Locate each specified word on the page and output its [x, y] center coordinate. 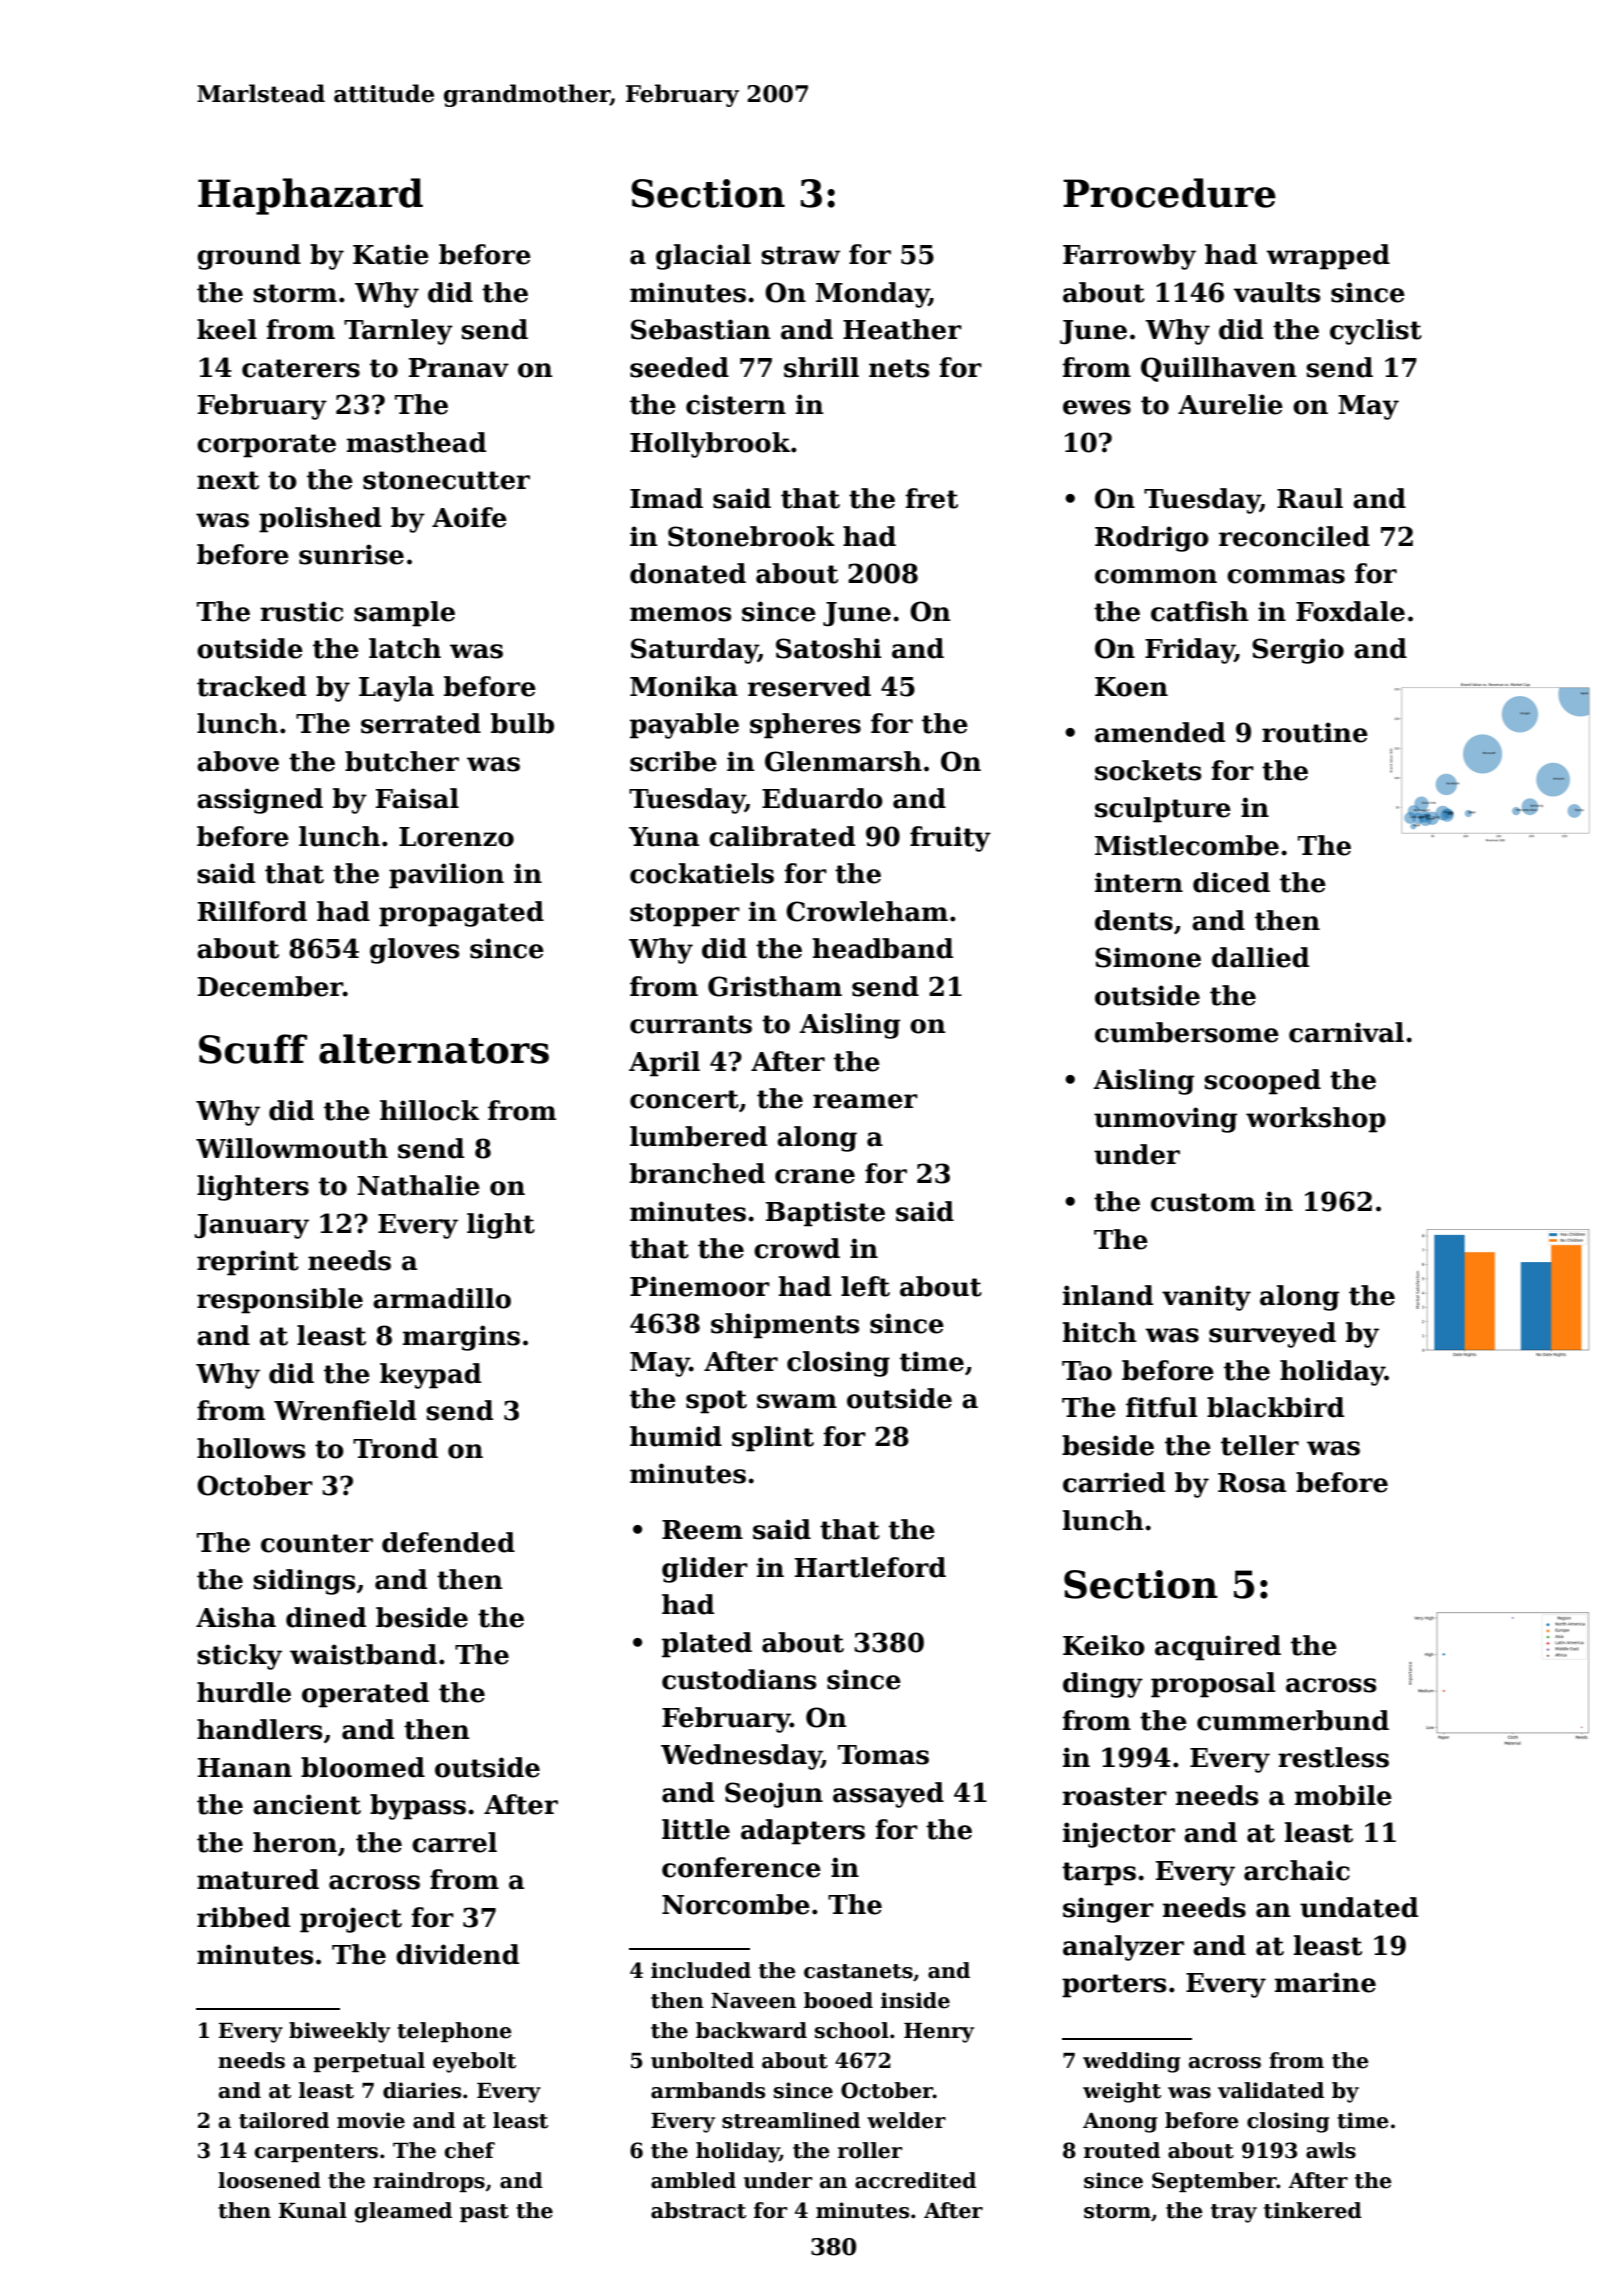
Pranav [459, 368]
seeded [679, 367]
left [865, 1286]
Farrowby [1129, 257]
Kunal [313, 2210]
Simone [1148, 957]
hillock [429, 1110]
